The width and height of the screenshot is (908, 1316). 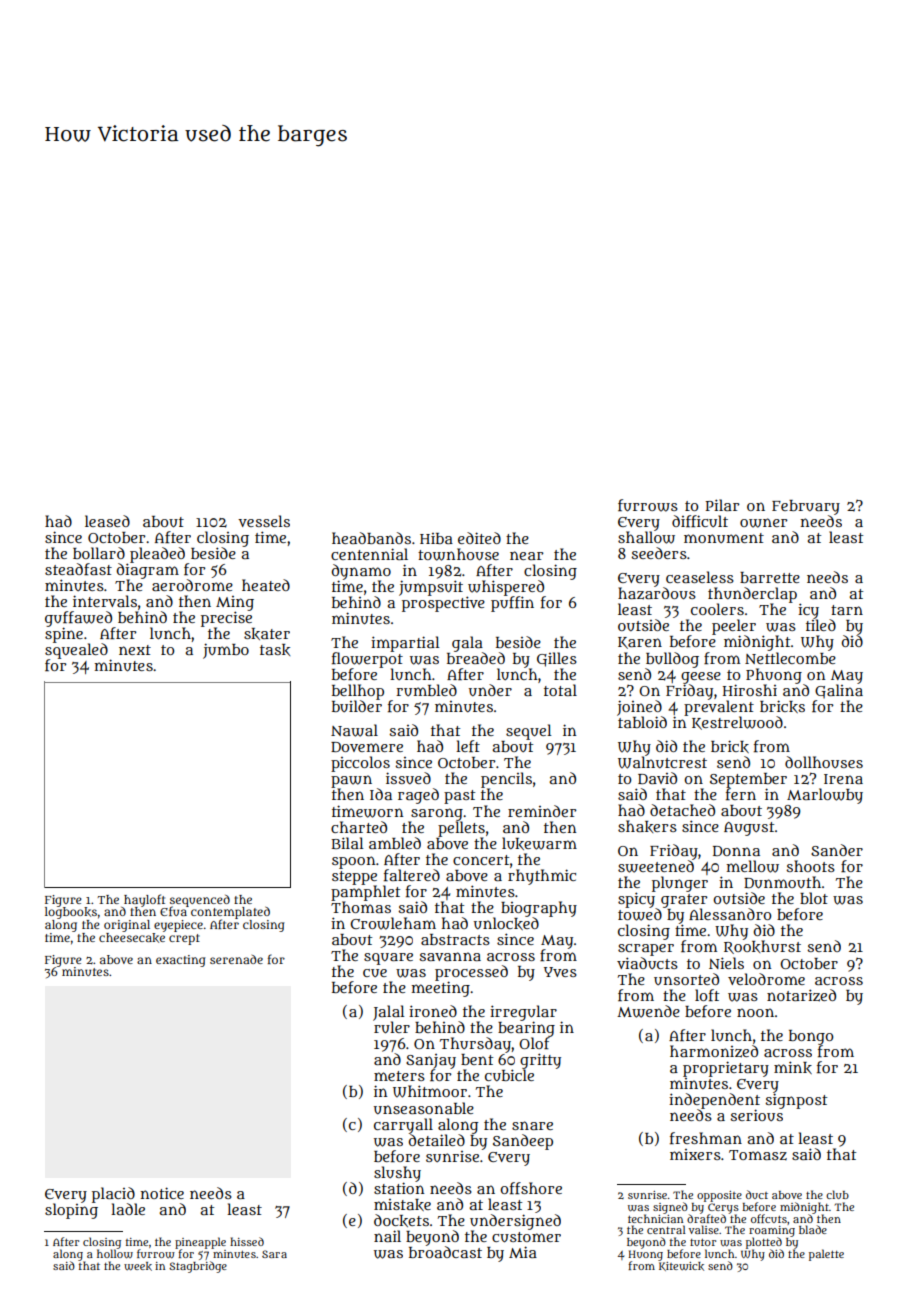 I want to click on slushy, so click(x=397, y=1174).
